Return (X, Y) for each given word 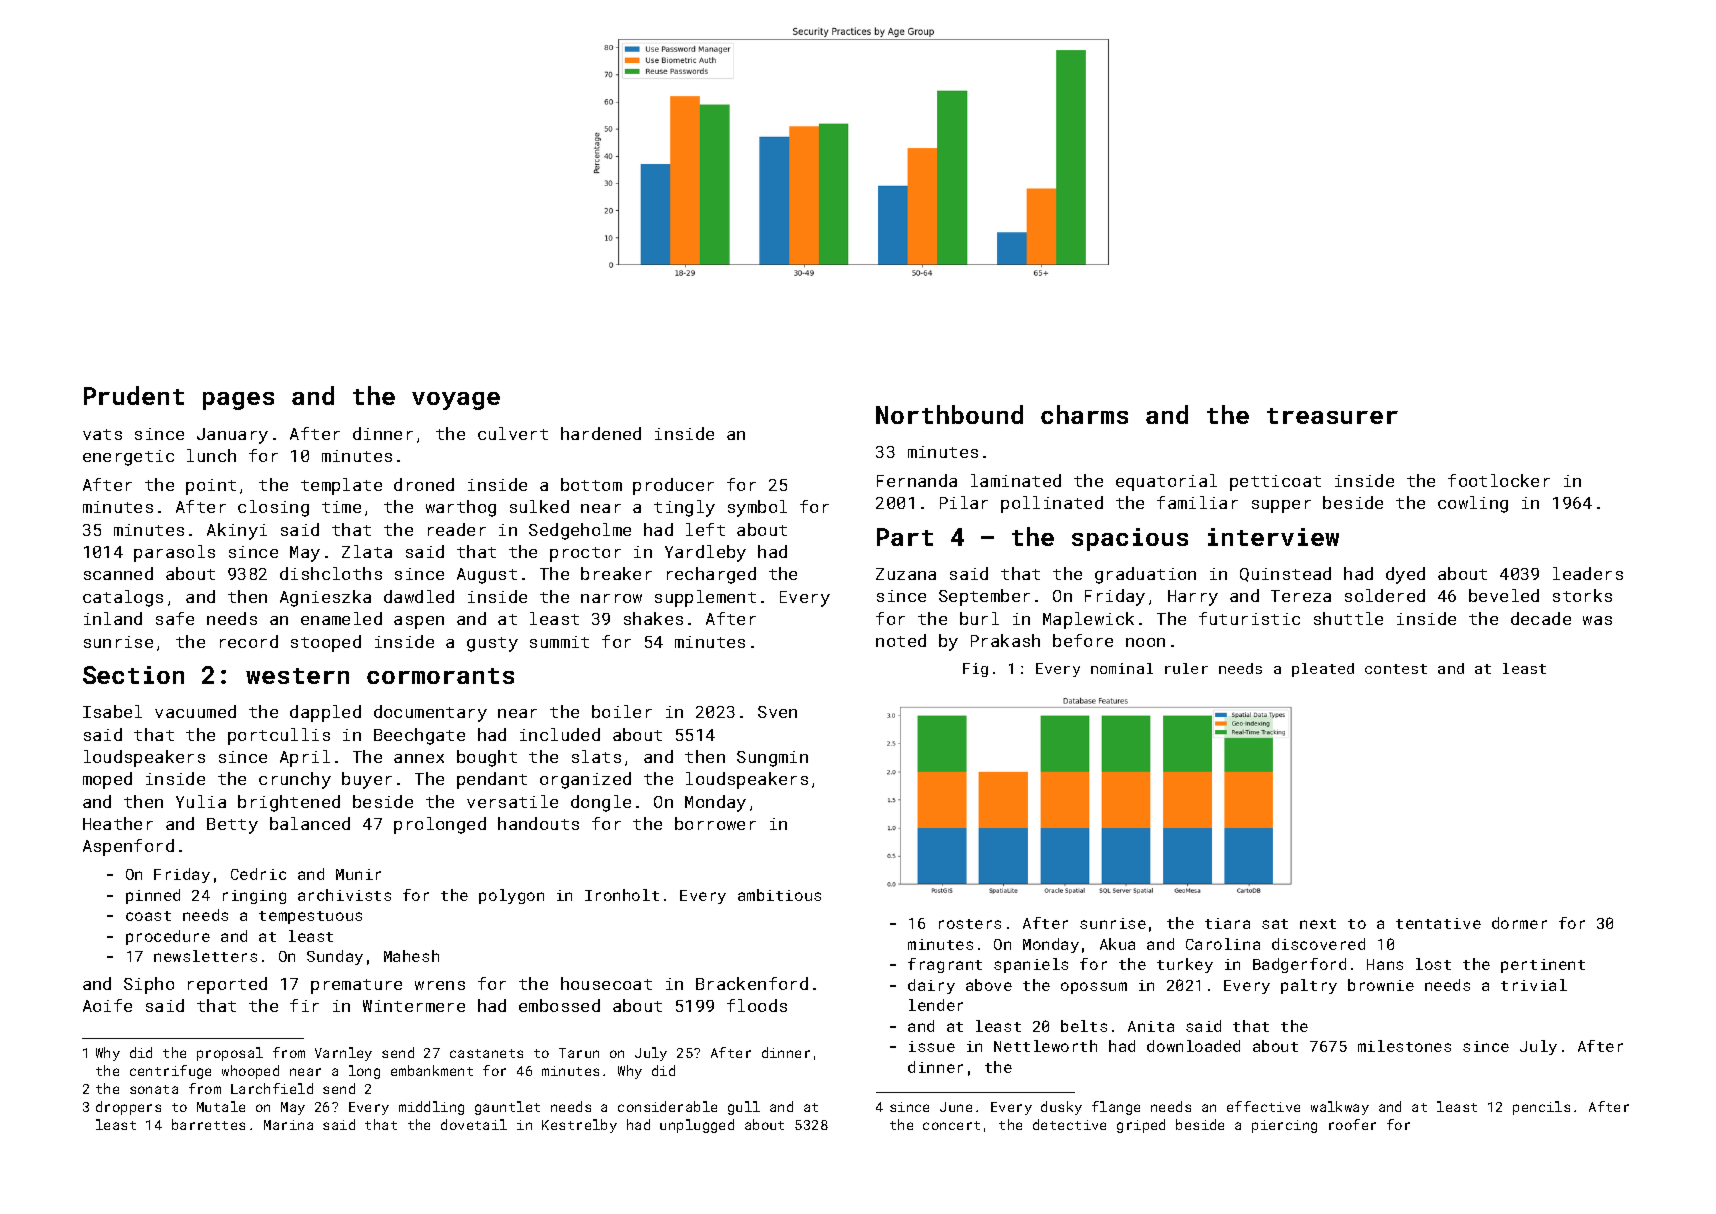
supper (1281, 506)
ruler (1186, 668)
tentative (1438, 923)
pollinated (1052, 504)
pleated (1323, 670)
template (341, 486)
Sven (777, 712)
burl (979, 618)
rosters (970, 924)
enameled (341, 618)
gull (744, 1108)
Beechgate (419, 736)
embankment (432, 1070)
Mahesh (411, 956)
